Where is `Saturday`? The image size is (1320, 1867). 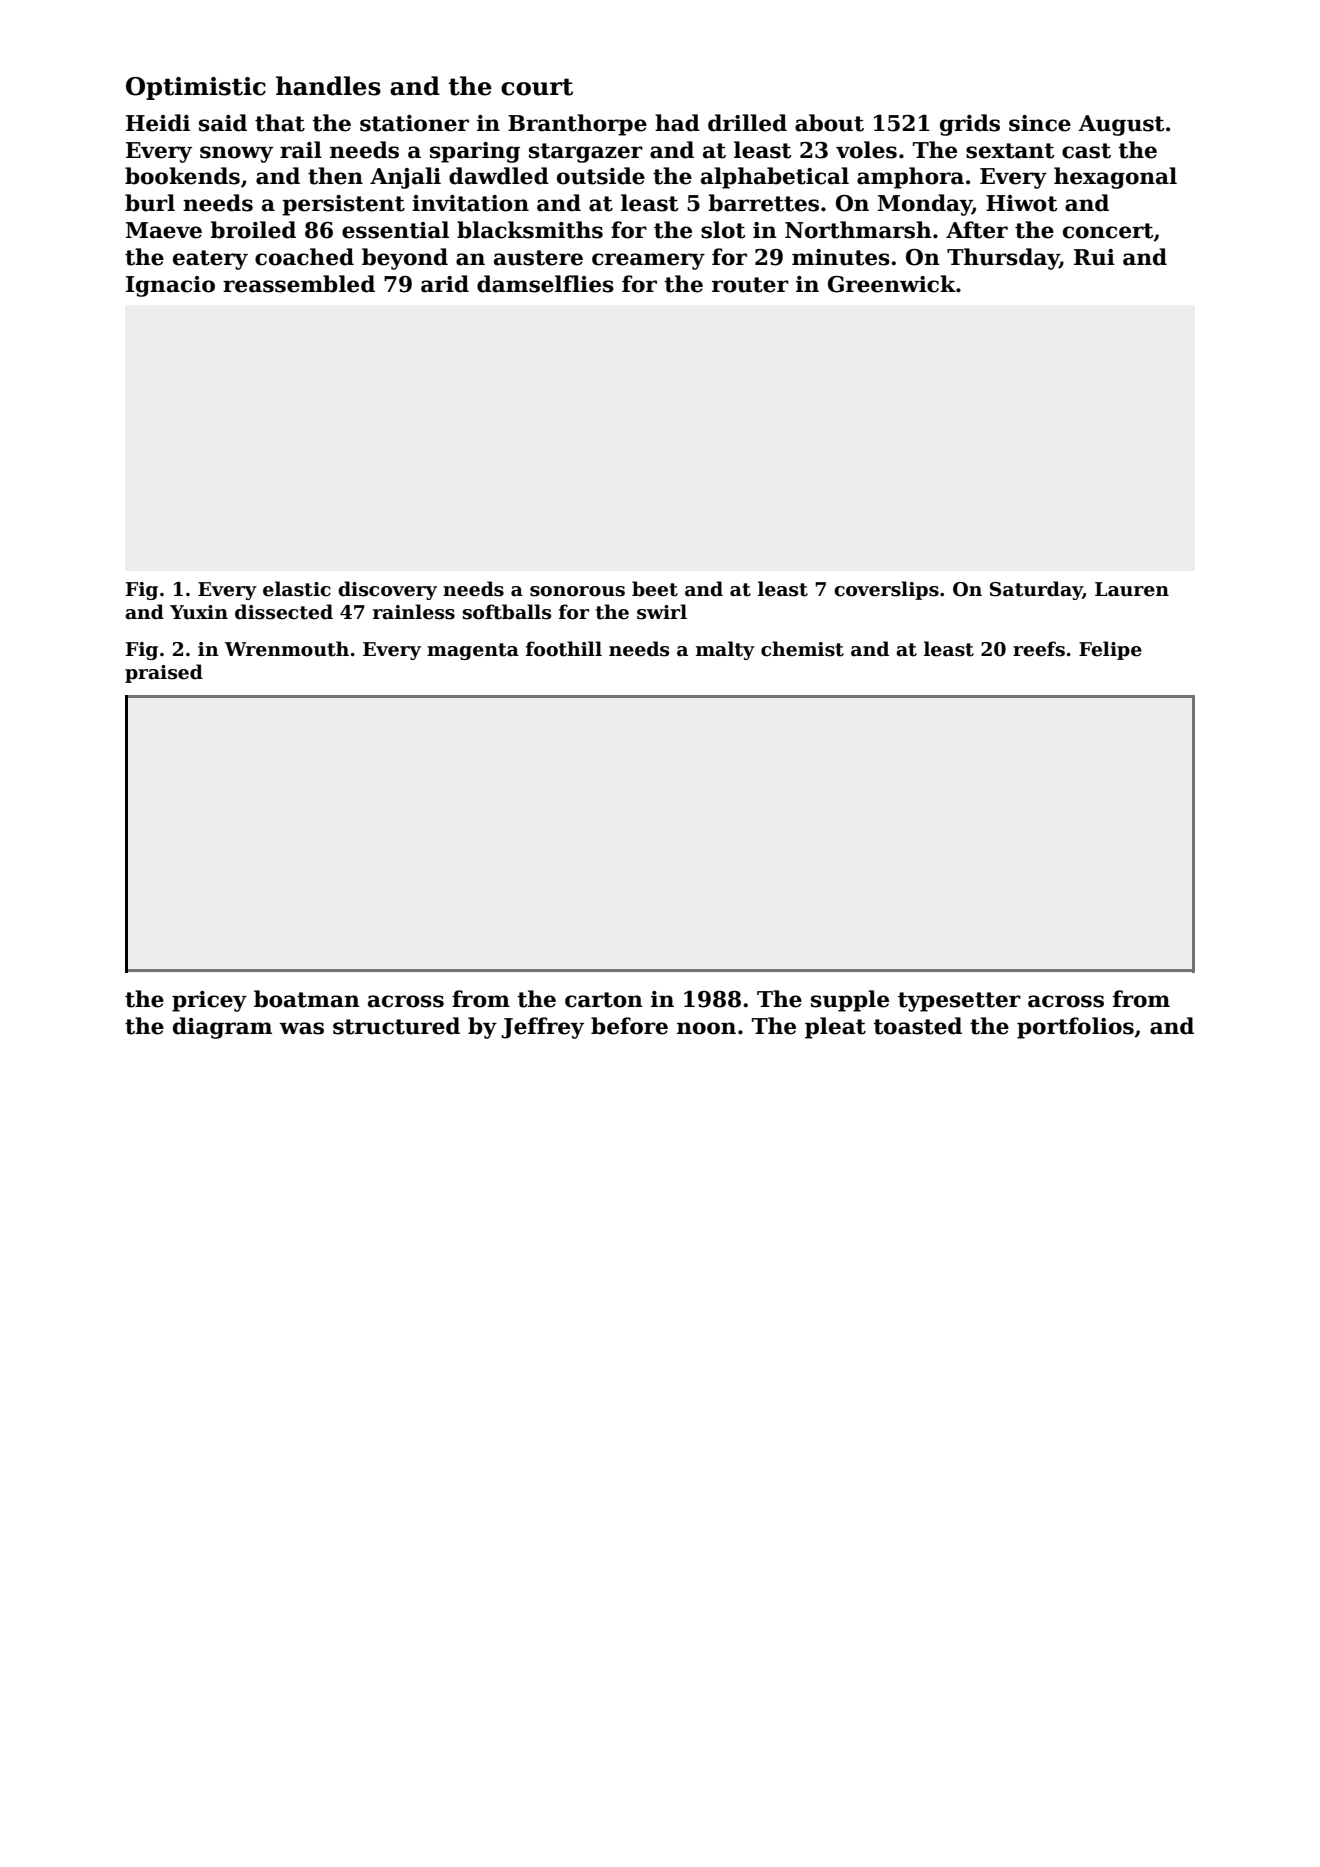 Saturday is located at coordinates (1036, 590).
